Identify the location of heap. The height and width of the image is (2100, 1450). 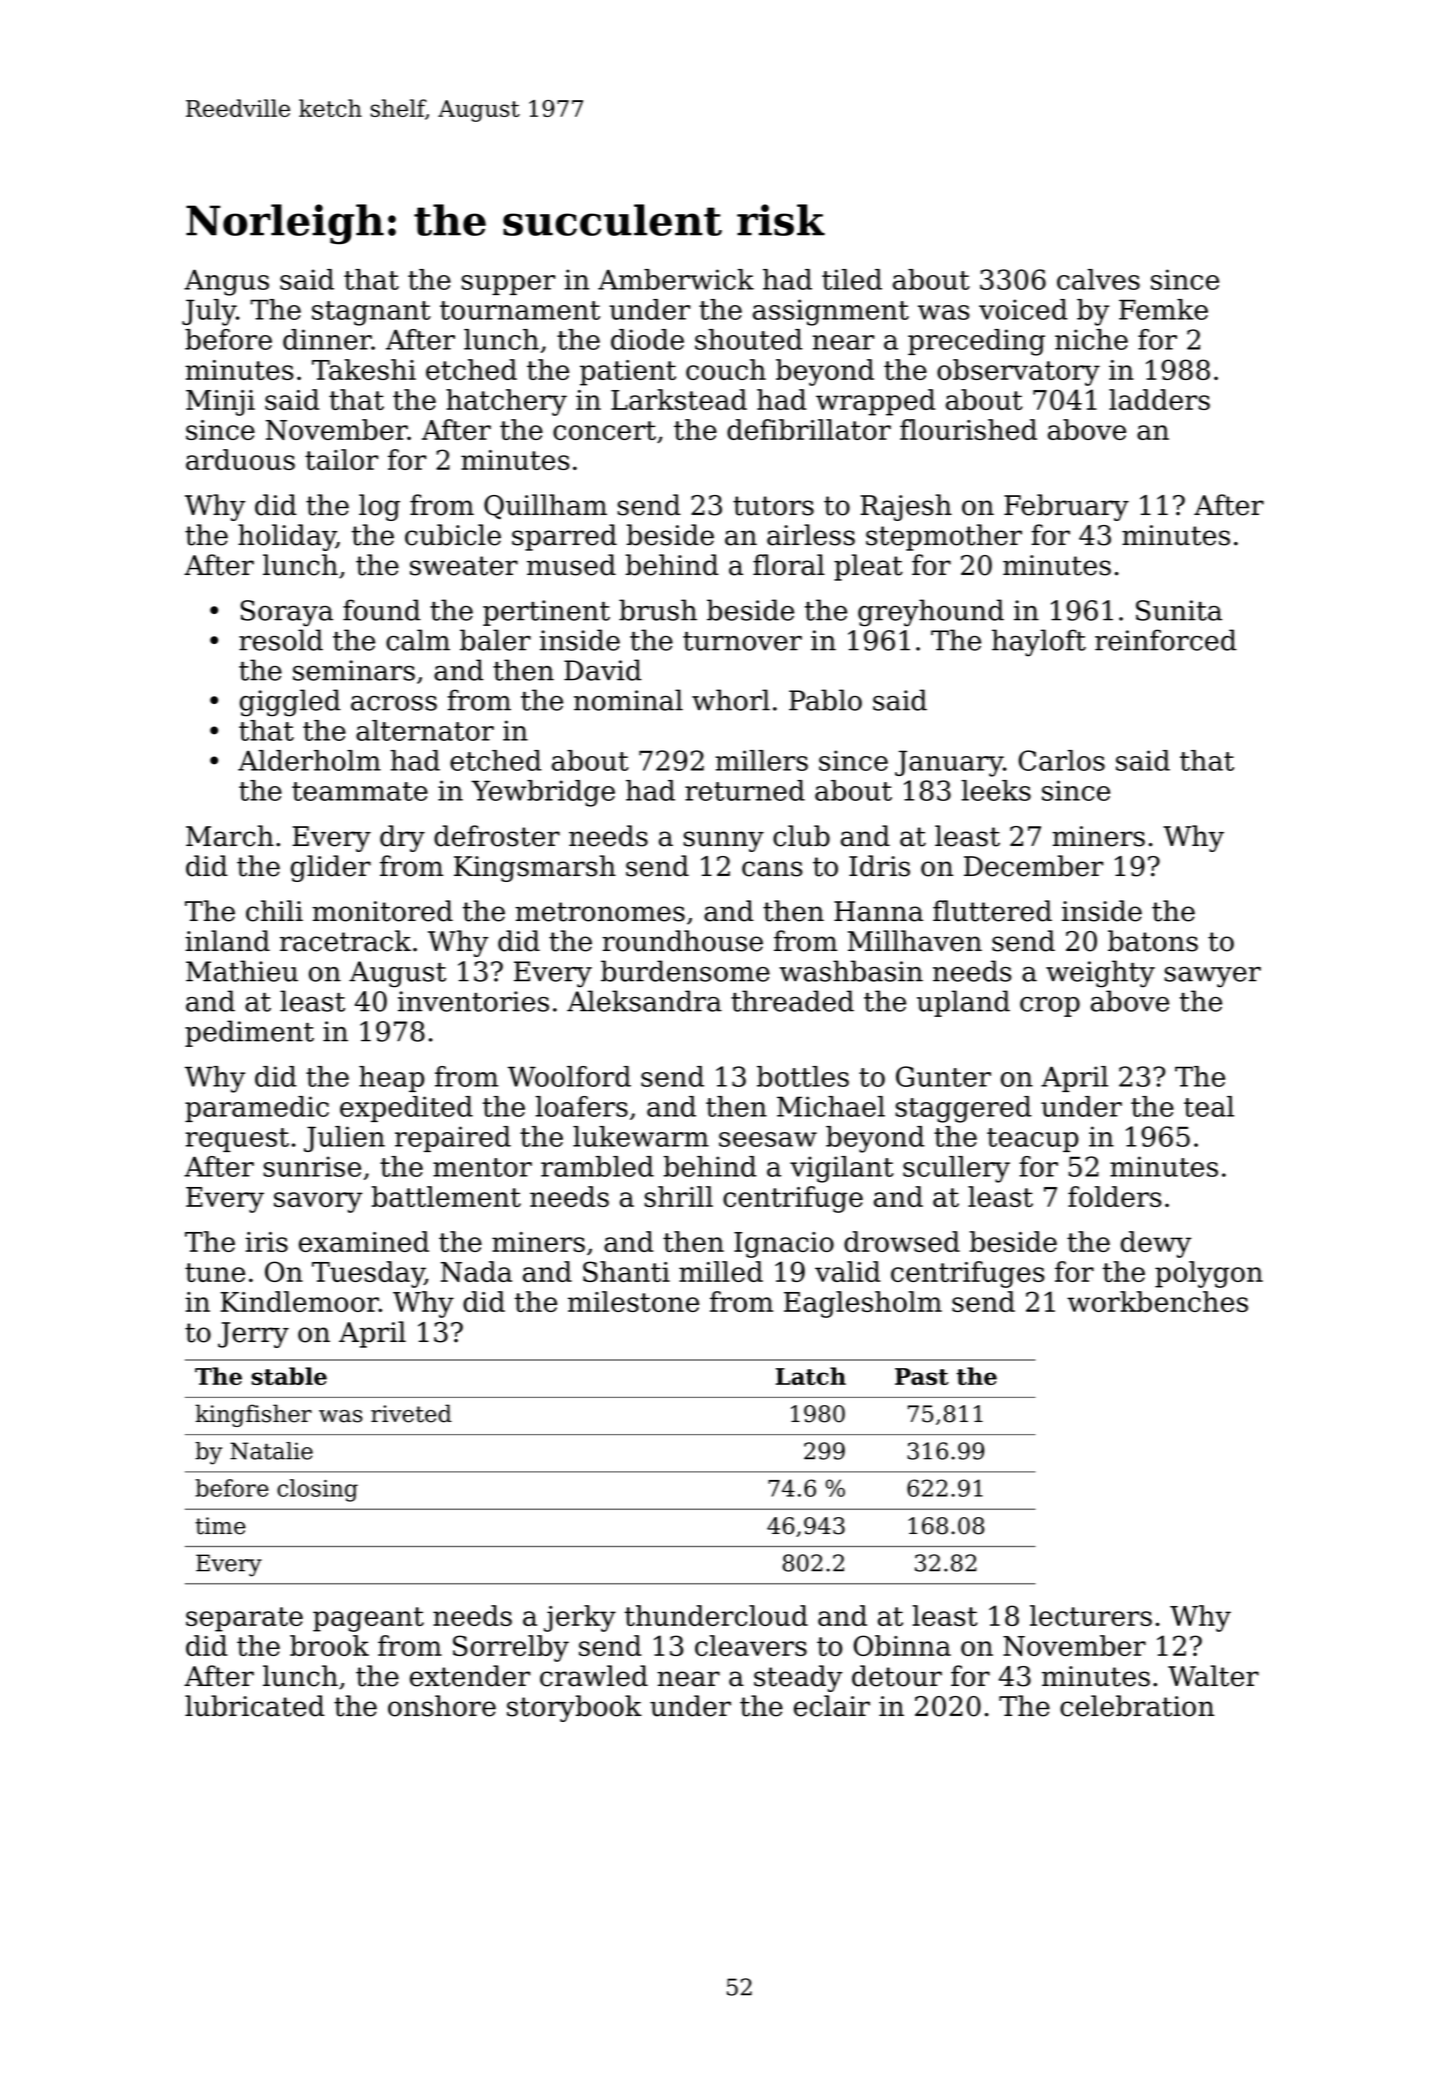
(391, 1079).
